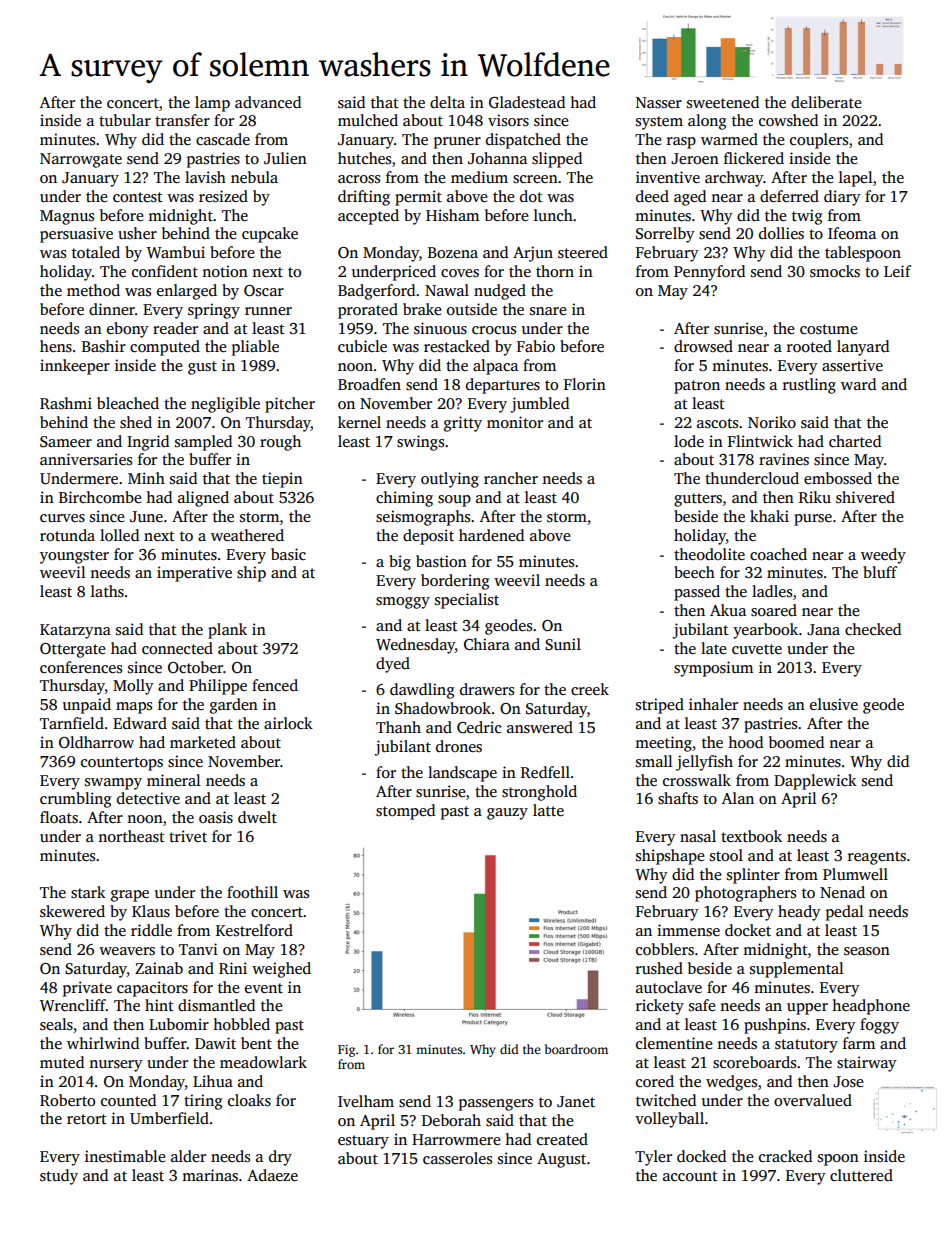 The image size is (952, 1233). What do you see at coordinates (877, 858) in the image?
I see `reagents` at bounding box center [877, 858].
